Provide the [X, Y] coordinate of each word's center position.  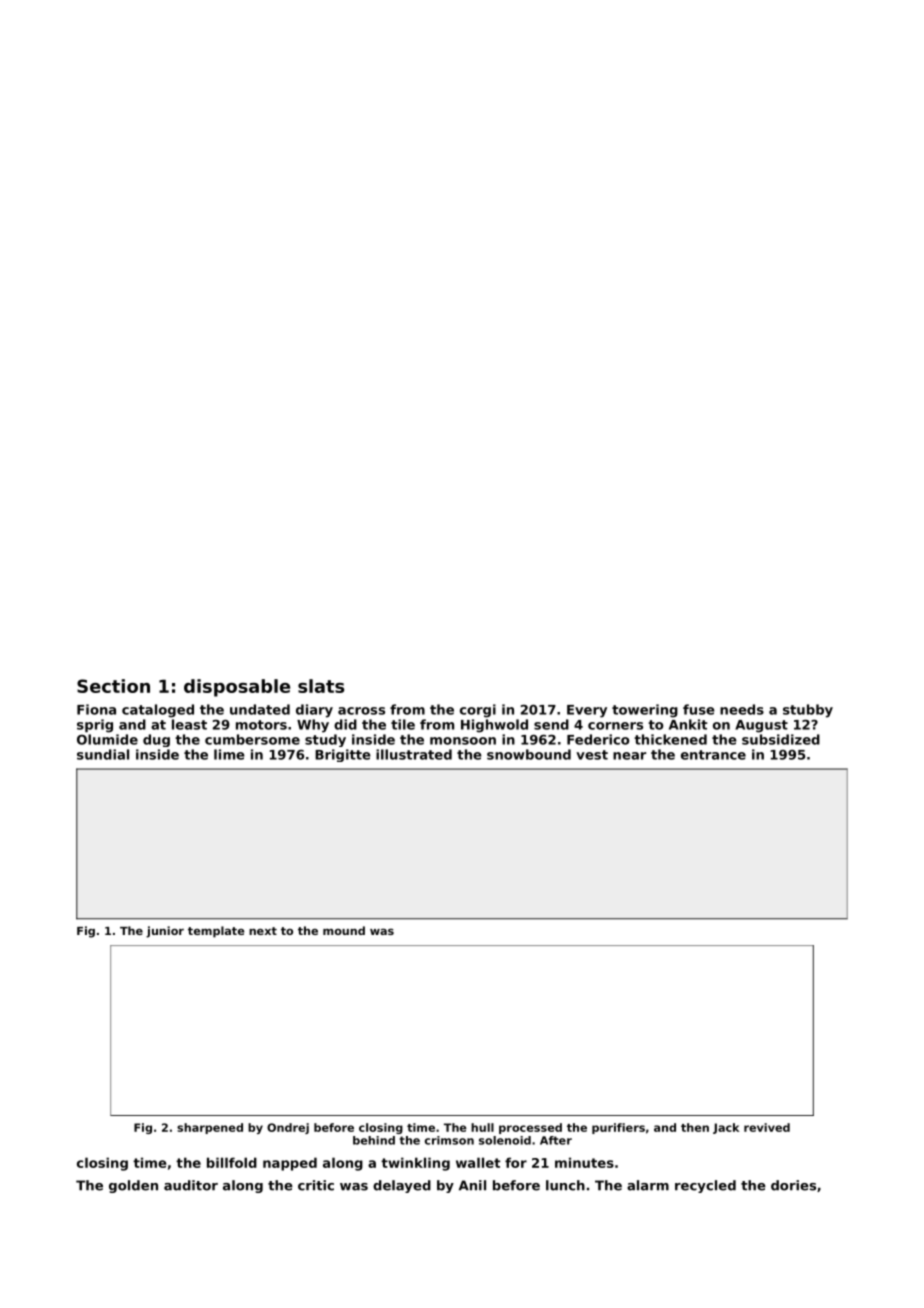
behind [374, 1140]
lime [229, 754]
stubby [808, 711]
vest [592, 755]
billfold [232, 1162]
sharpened [210, 1128]
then [695, 1127]
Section [113, 686]
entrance [713, 755]
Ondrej [288, 1128]
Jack [726, 1128]
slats [321, 686]
